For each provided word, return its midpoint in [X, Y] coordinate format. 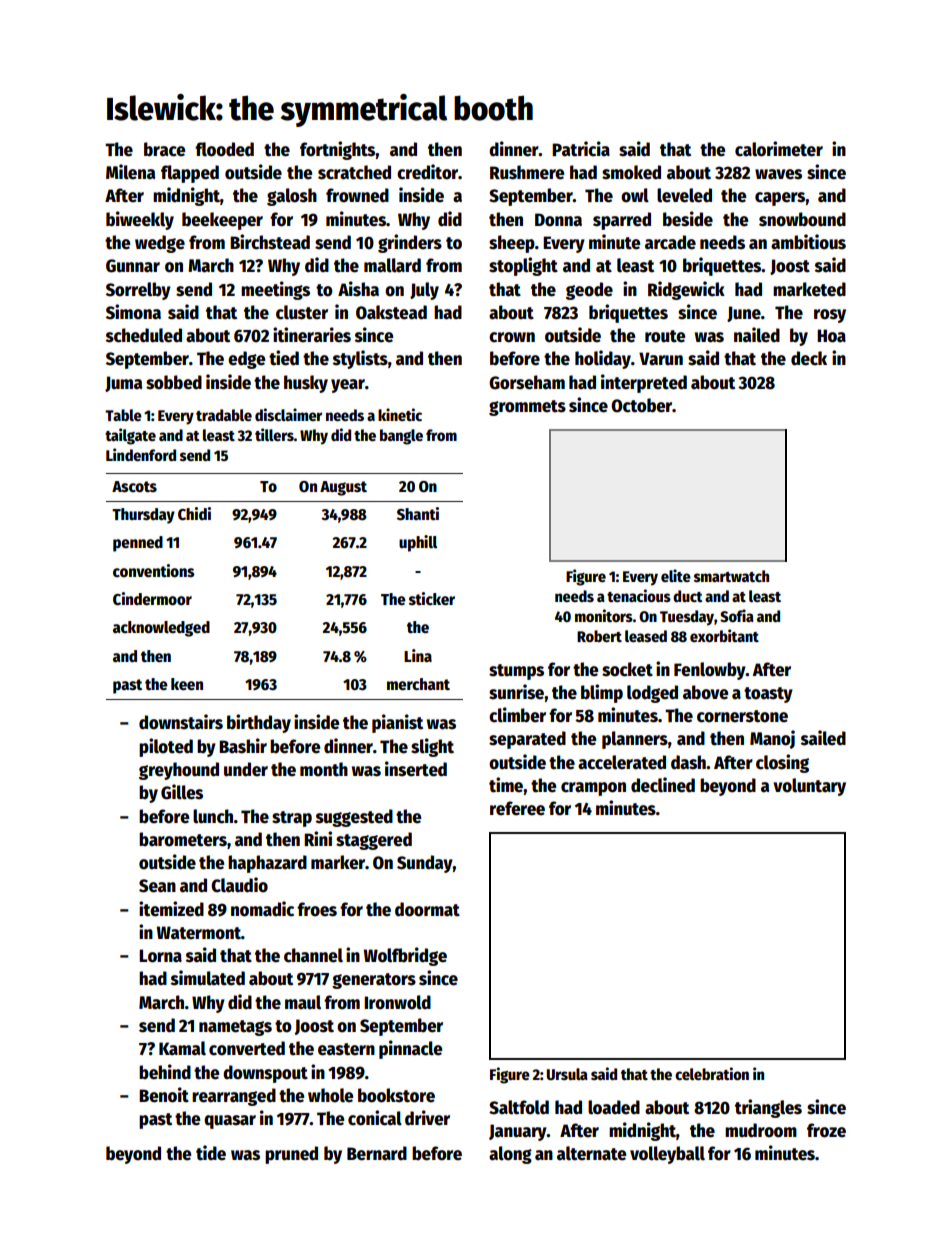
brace [164, 149]
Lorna [160, 956]
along [510, 1155]
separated [527, 740]
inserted [416, 769]
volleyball [667, 1155]
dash [688, 762]
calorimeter [779, 149]
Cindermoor [152, 599]
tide [211, 1153]
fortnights [338, 150]
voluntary [809, 787]
